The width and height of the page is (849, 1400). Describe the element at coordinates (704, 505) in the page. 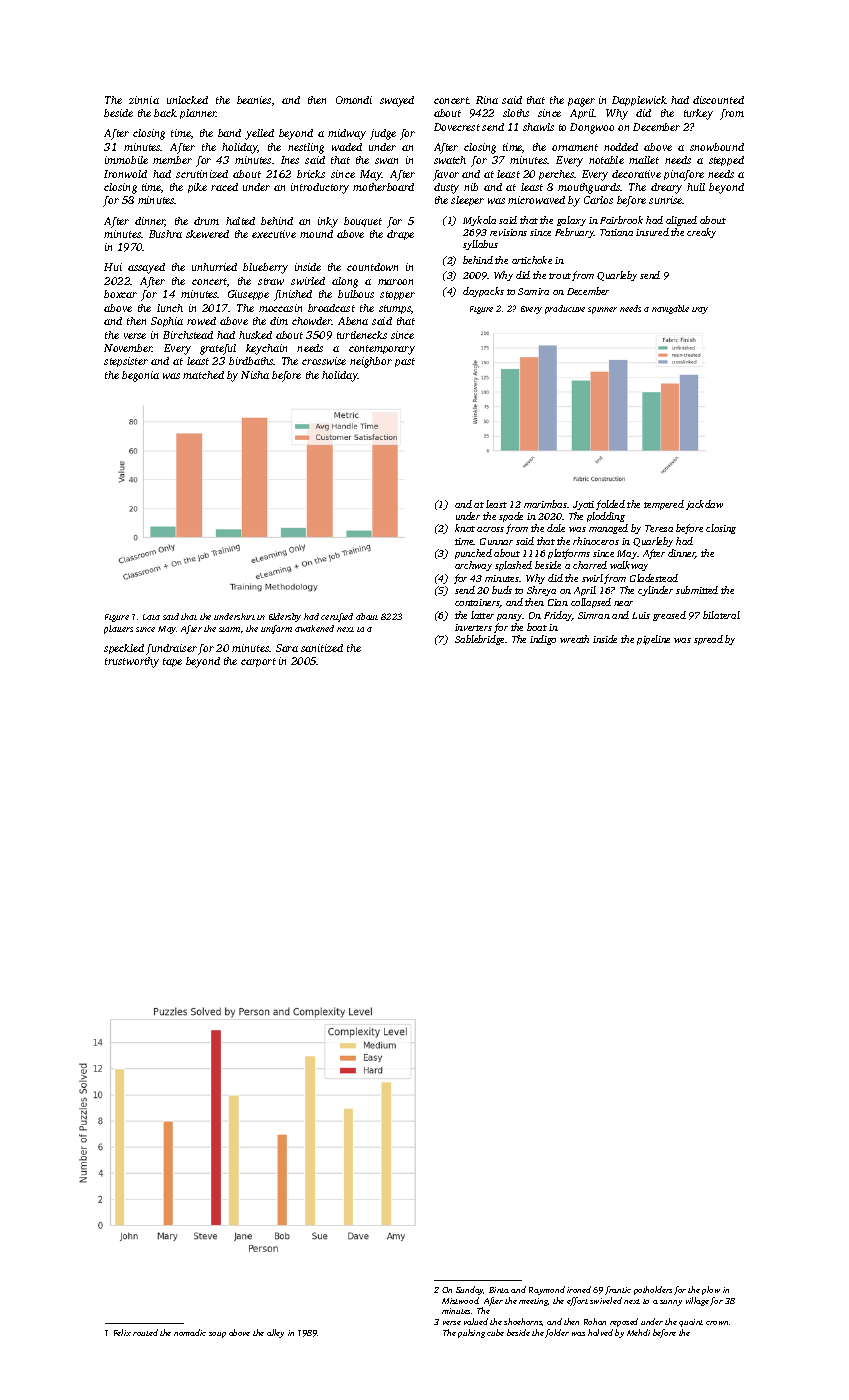

I see `jackdaw` at that location.
